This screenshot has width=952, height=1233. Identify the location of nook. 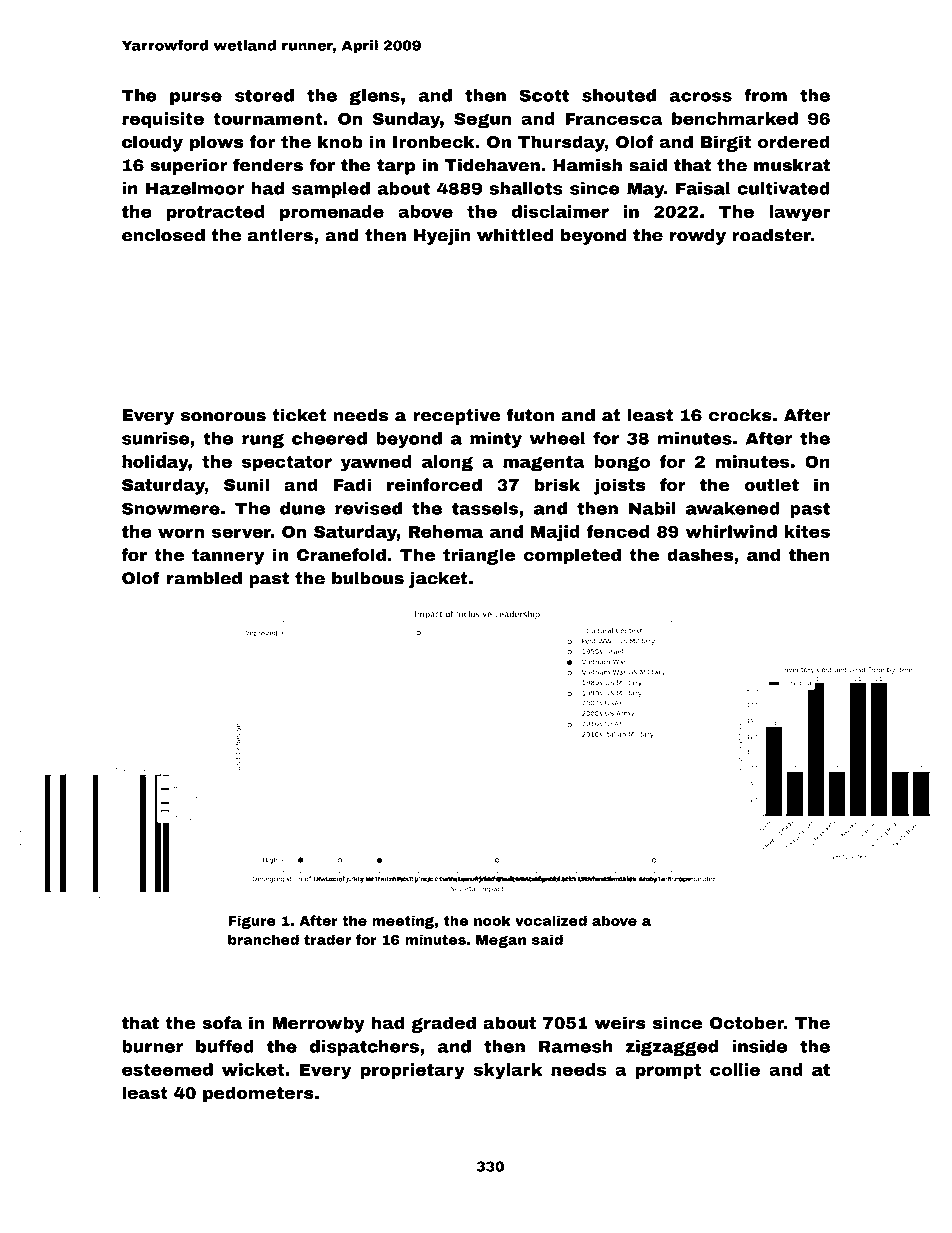
(492, 920).
